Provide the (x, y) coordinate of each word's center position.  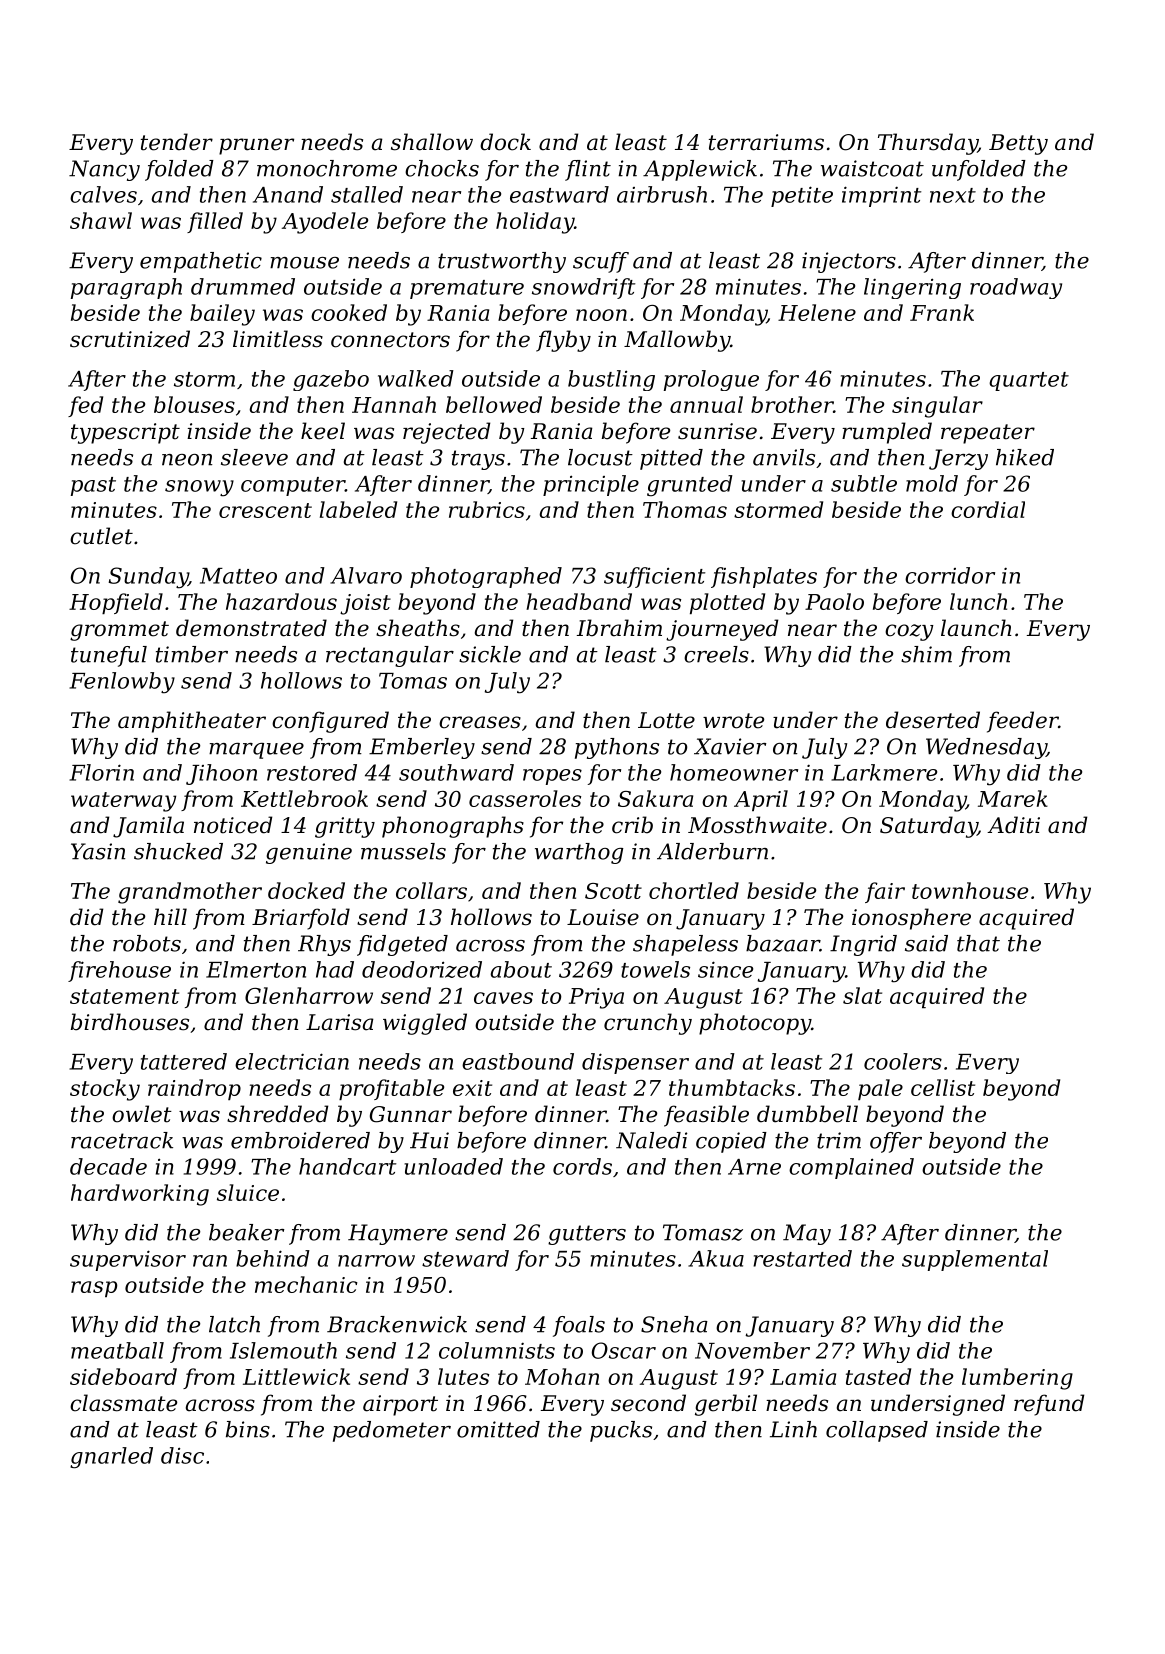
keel (323, 431)
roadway (1016, 288)
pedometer (392, 1431)
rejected (446, 433)
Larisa (340, 1022)
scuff (601, 262)
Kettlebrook (304, 798)
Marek (1013, 798)
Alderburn (712, 851)
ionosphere (911, 919)
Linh (793, 1429)
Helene (817, 312)
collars (431, 890)
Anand (288, 194)
